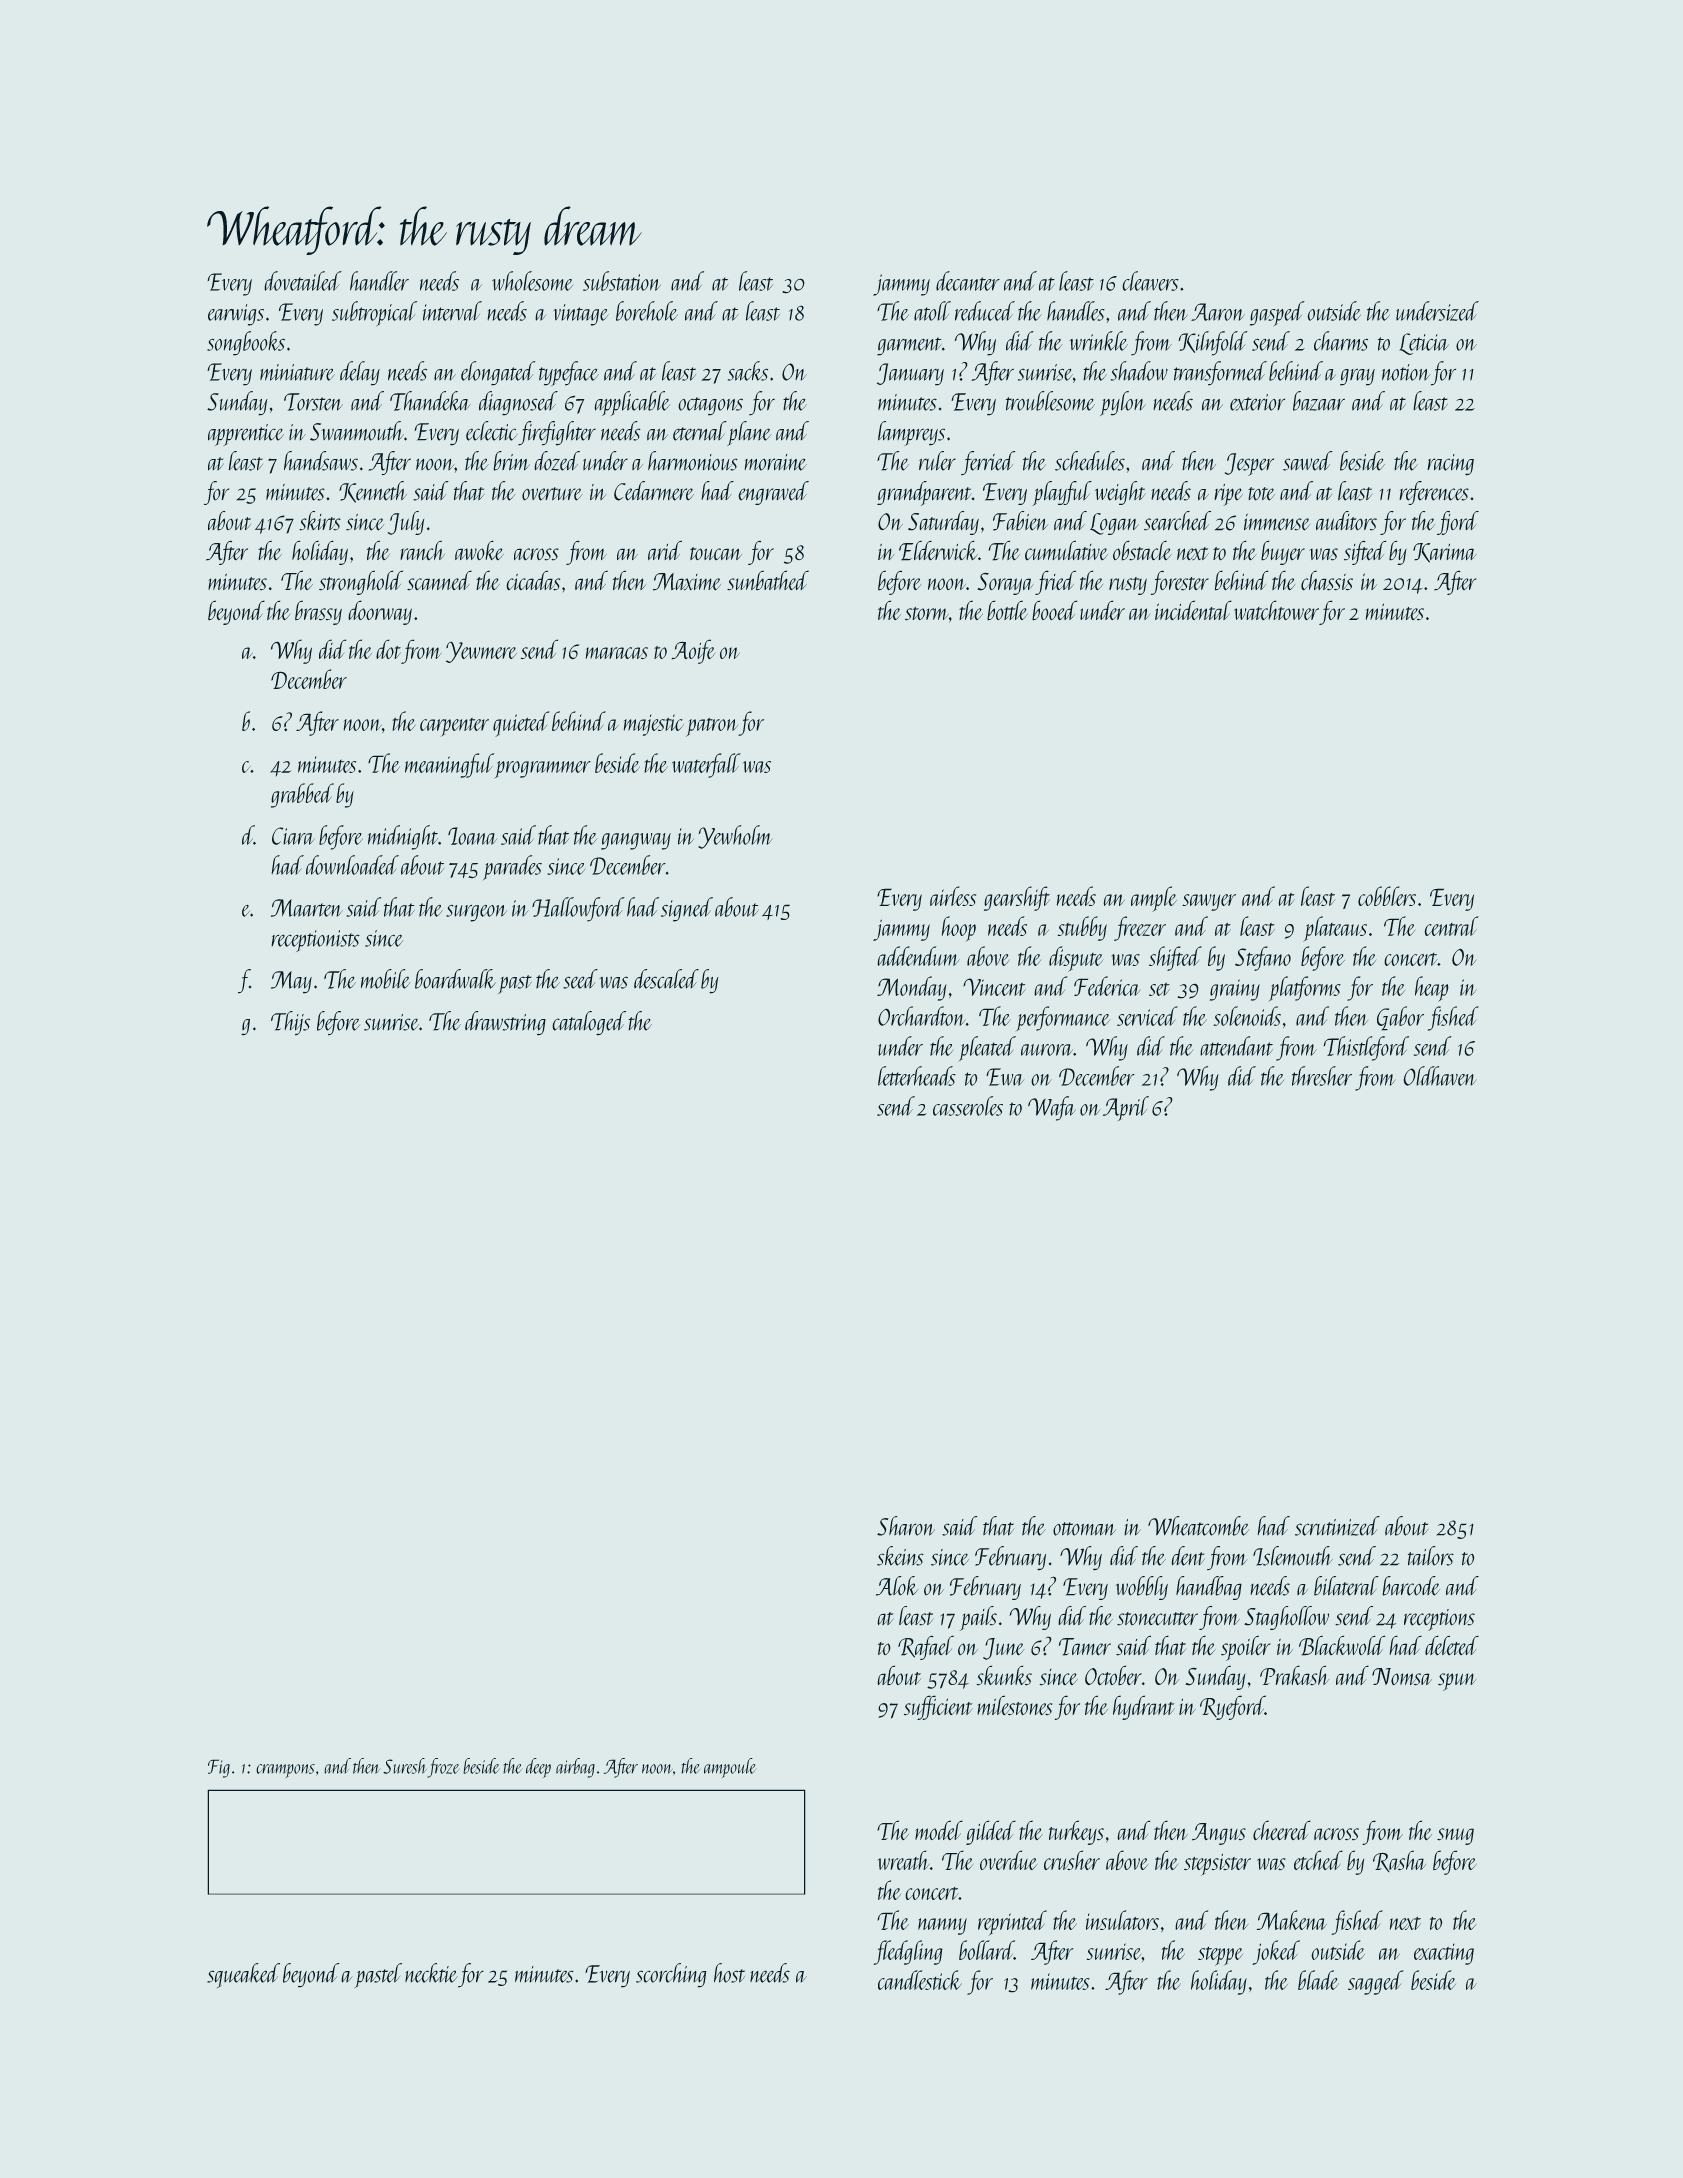 The image size is (1683, 2178). What do you see at coordinates (1318, 1980) in the image?
I see `blade` at bounding box center [1318, 1980].
